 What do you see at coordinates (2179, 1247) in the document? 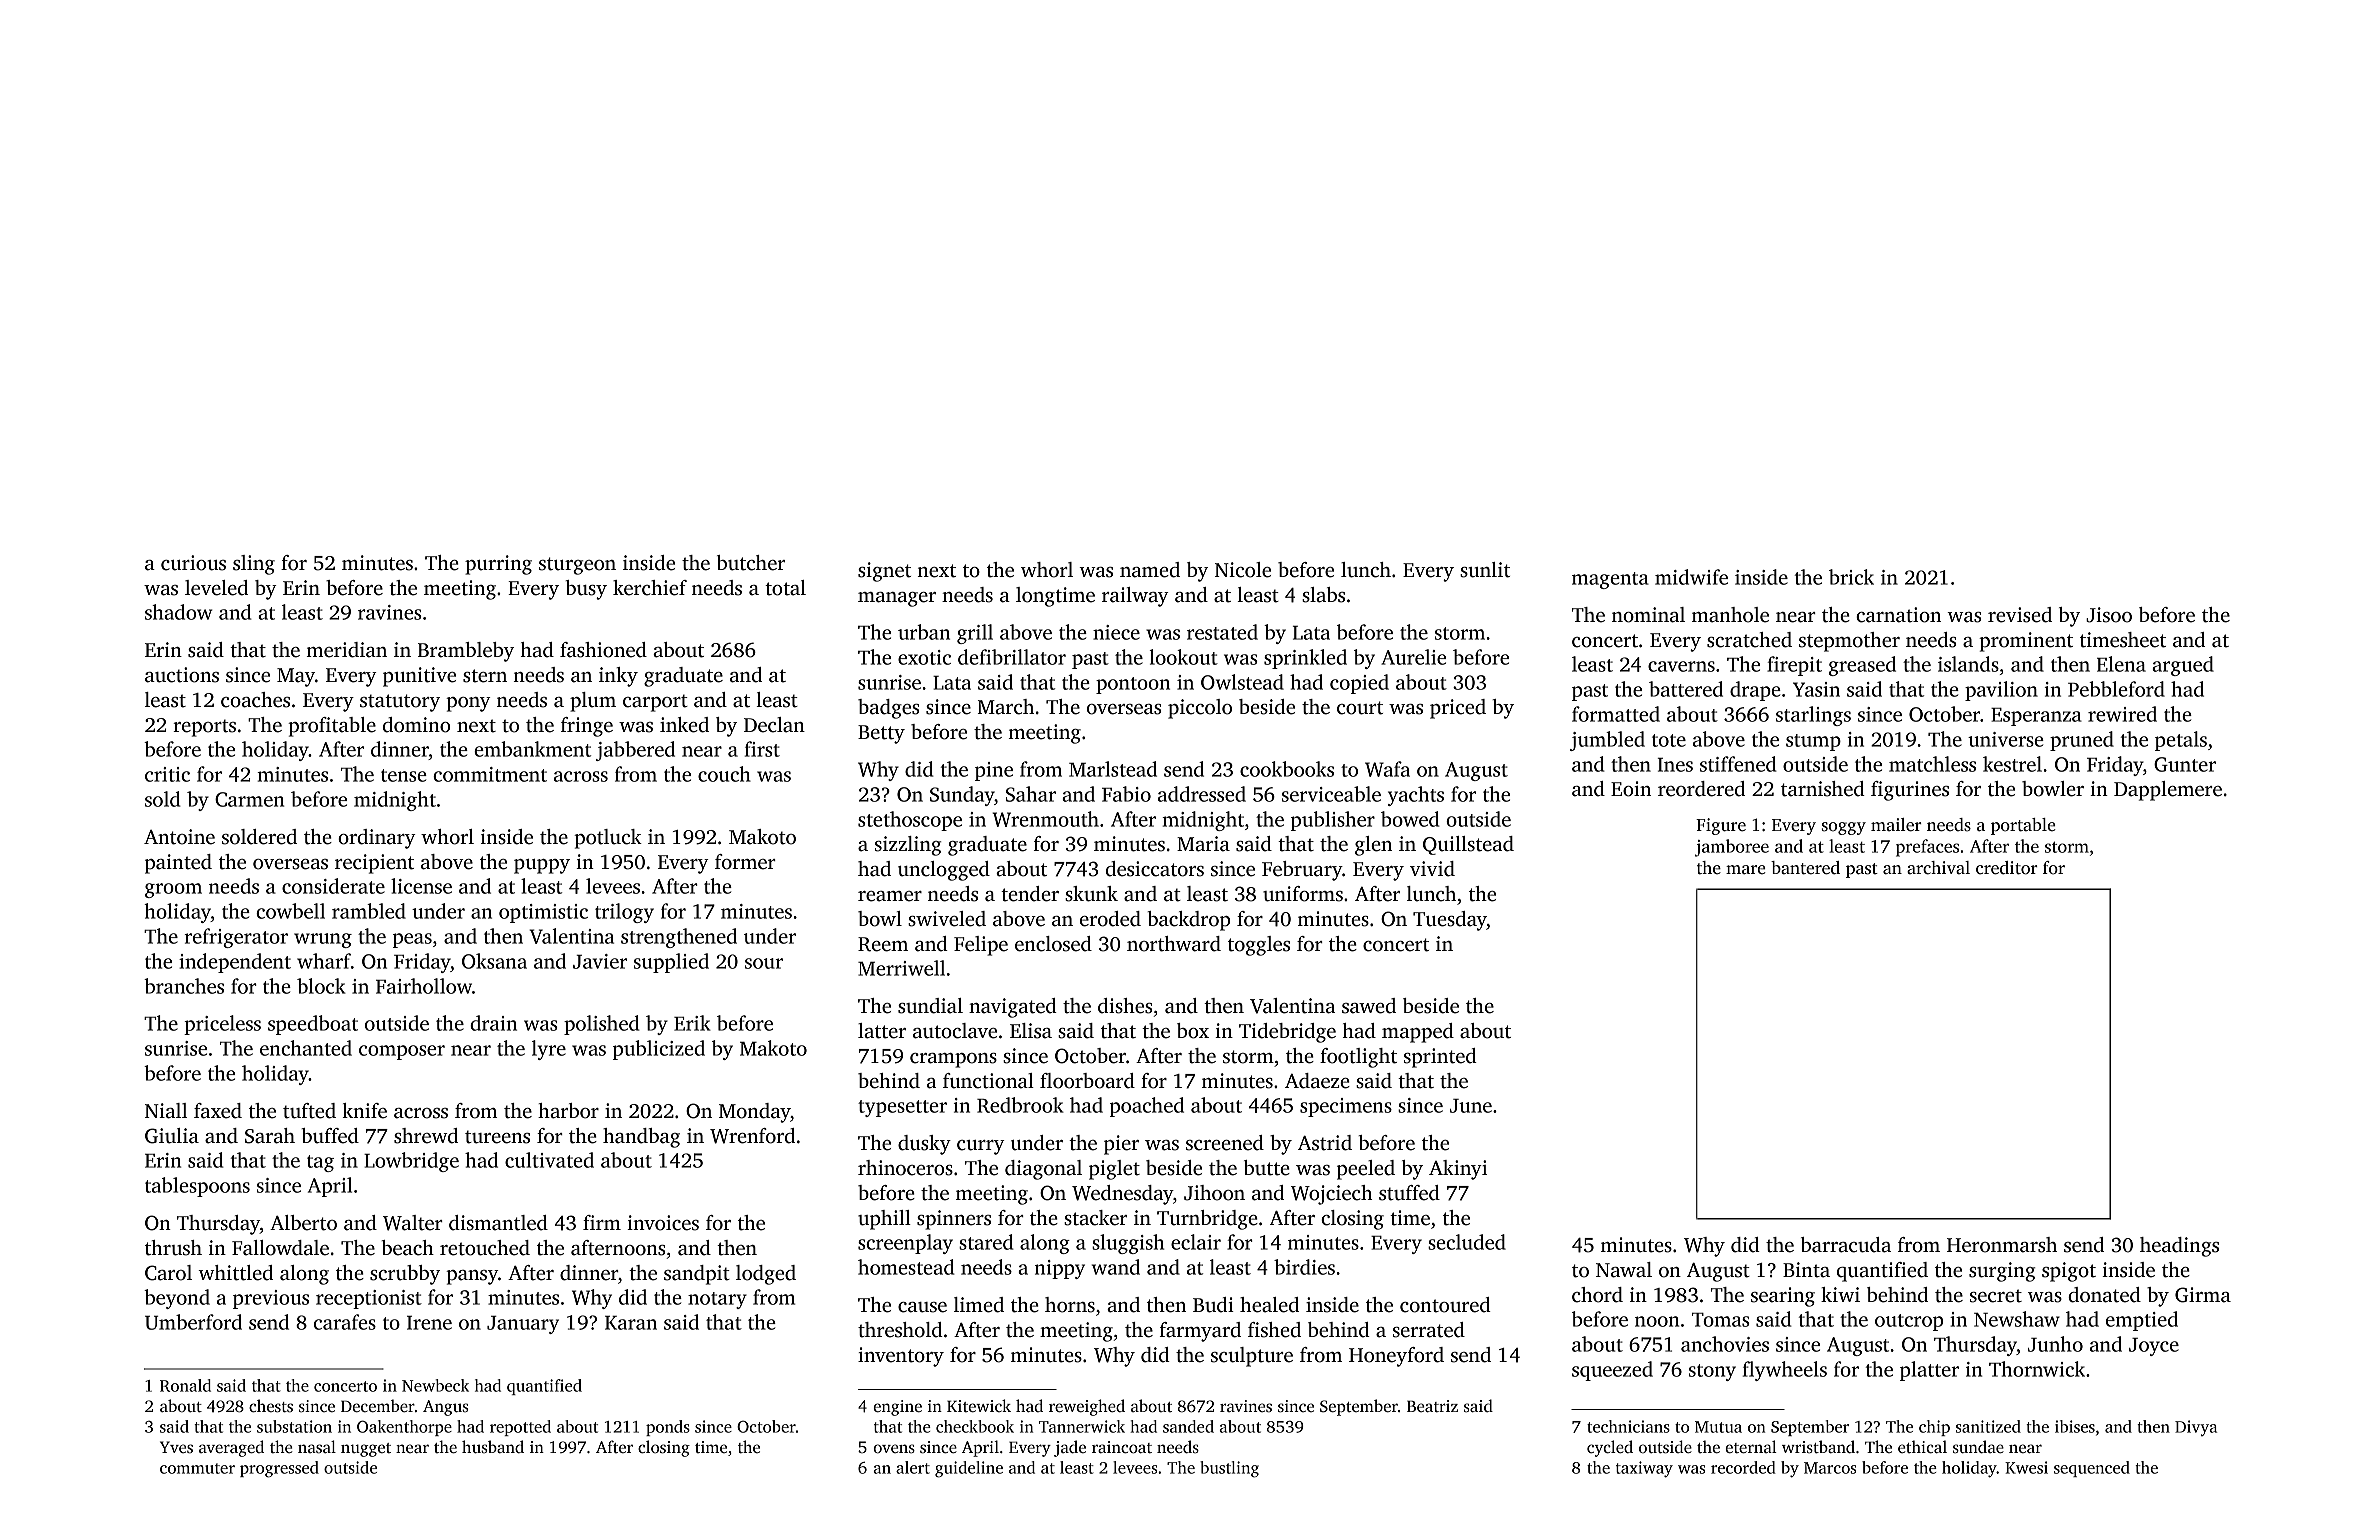
I see `headings` at bounding box center [2179, 1247].
